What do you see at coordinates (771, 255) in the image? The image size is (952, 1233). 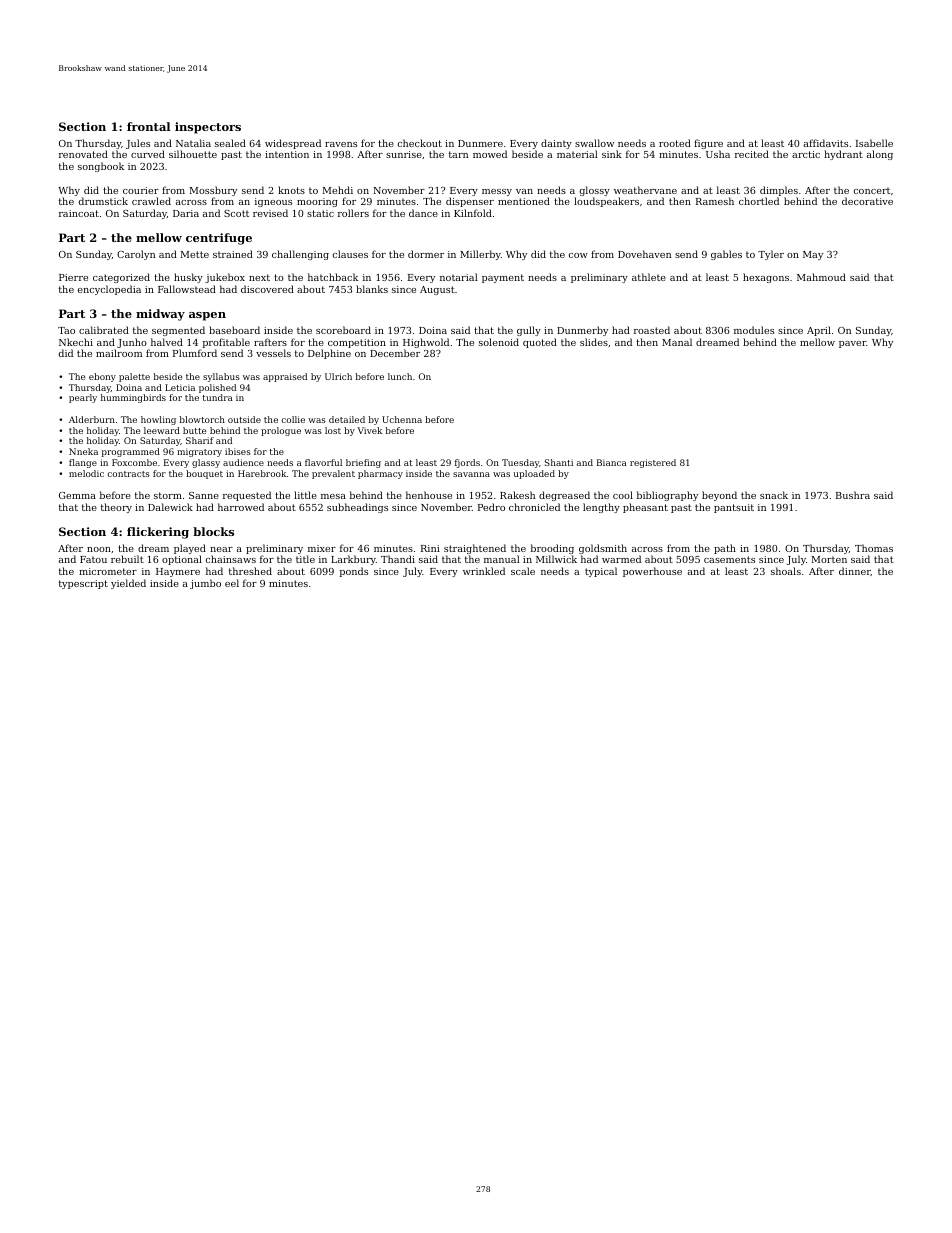 I see `Tyler` at bounding box center [771, 255].
